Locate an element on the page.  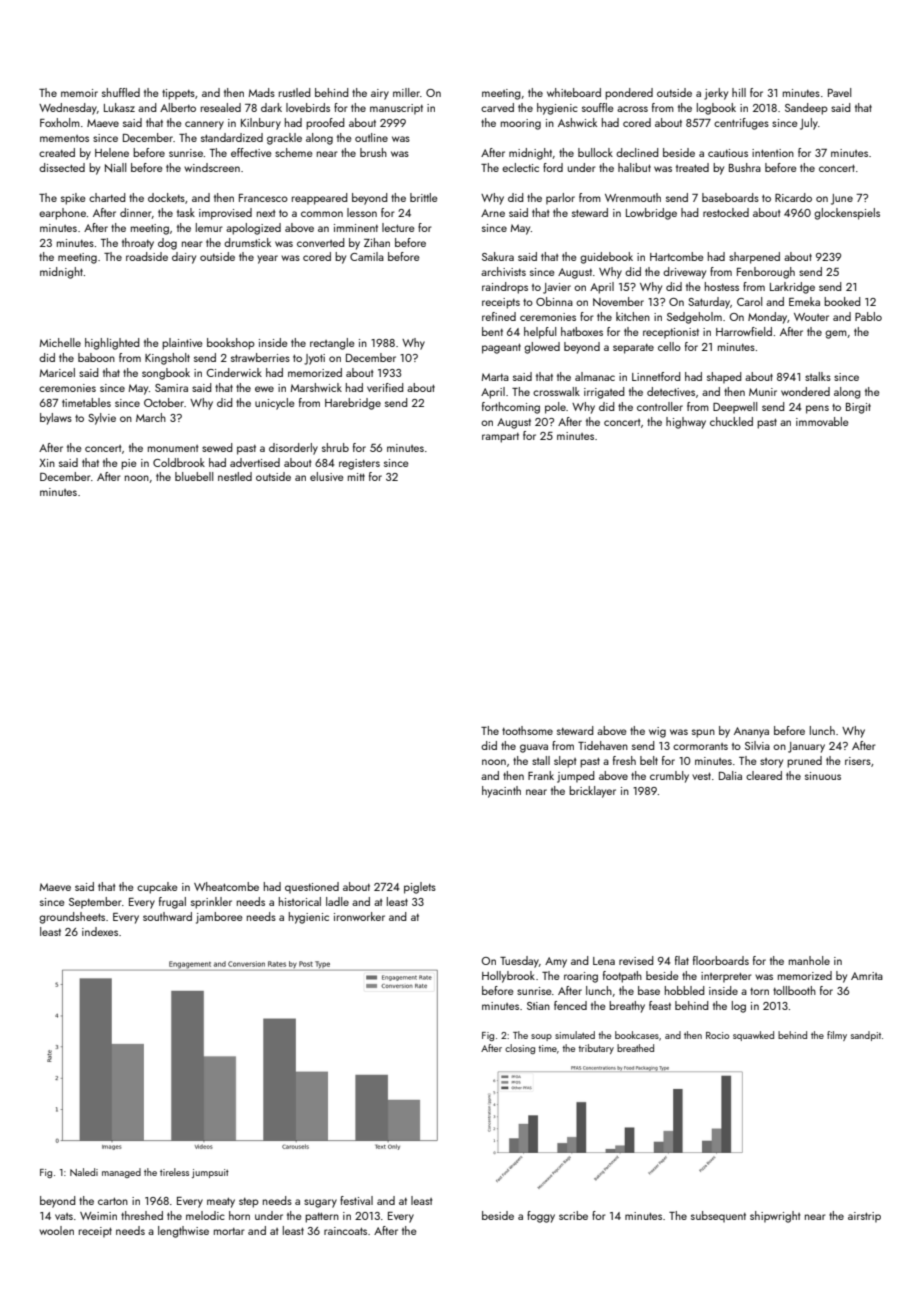
bluebell is located at coordinates (194, 476).
